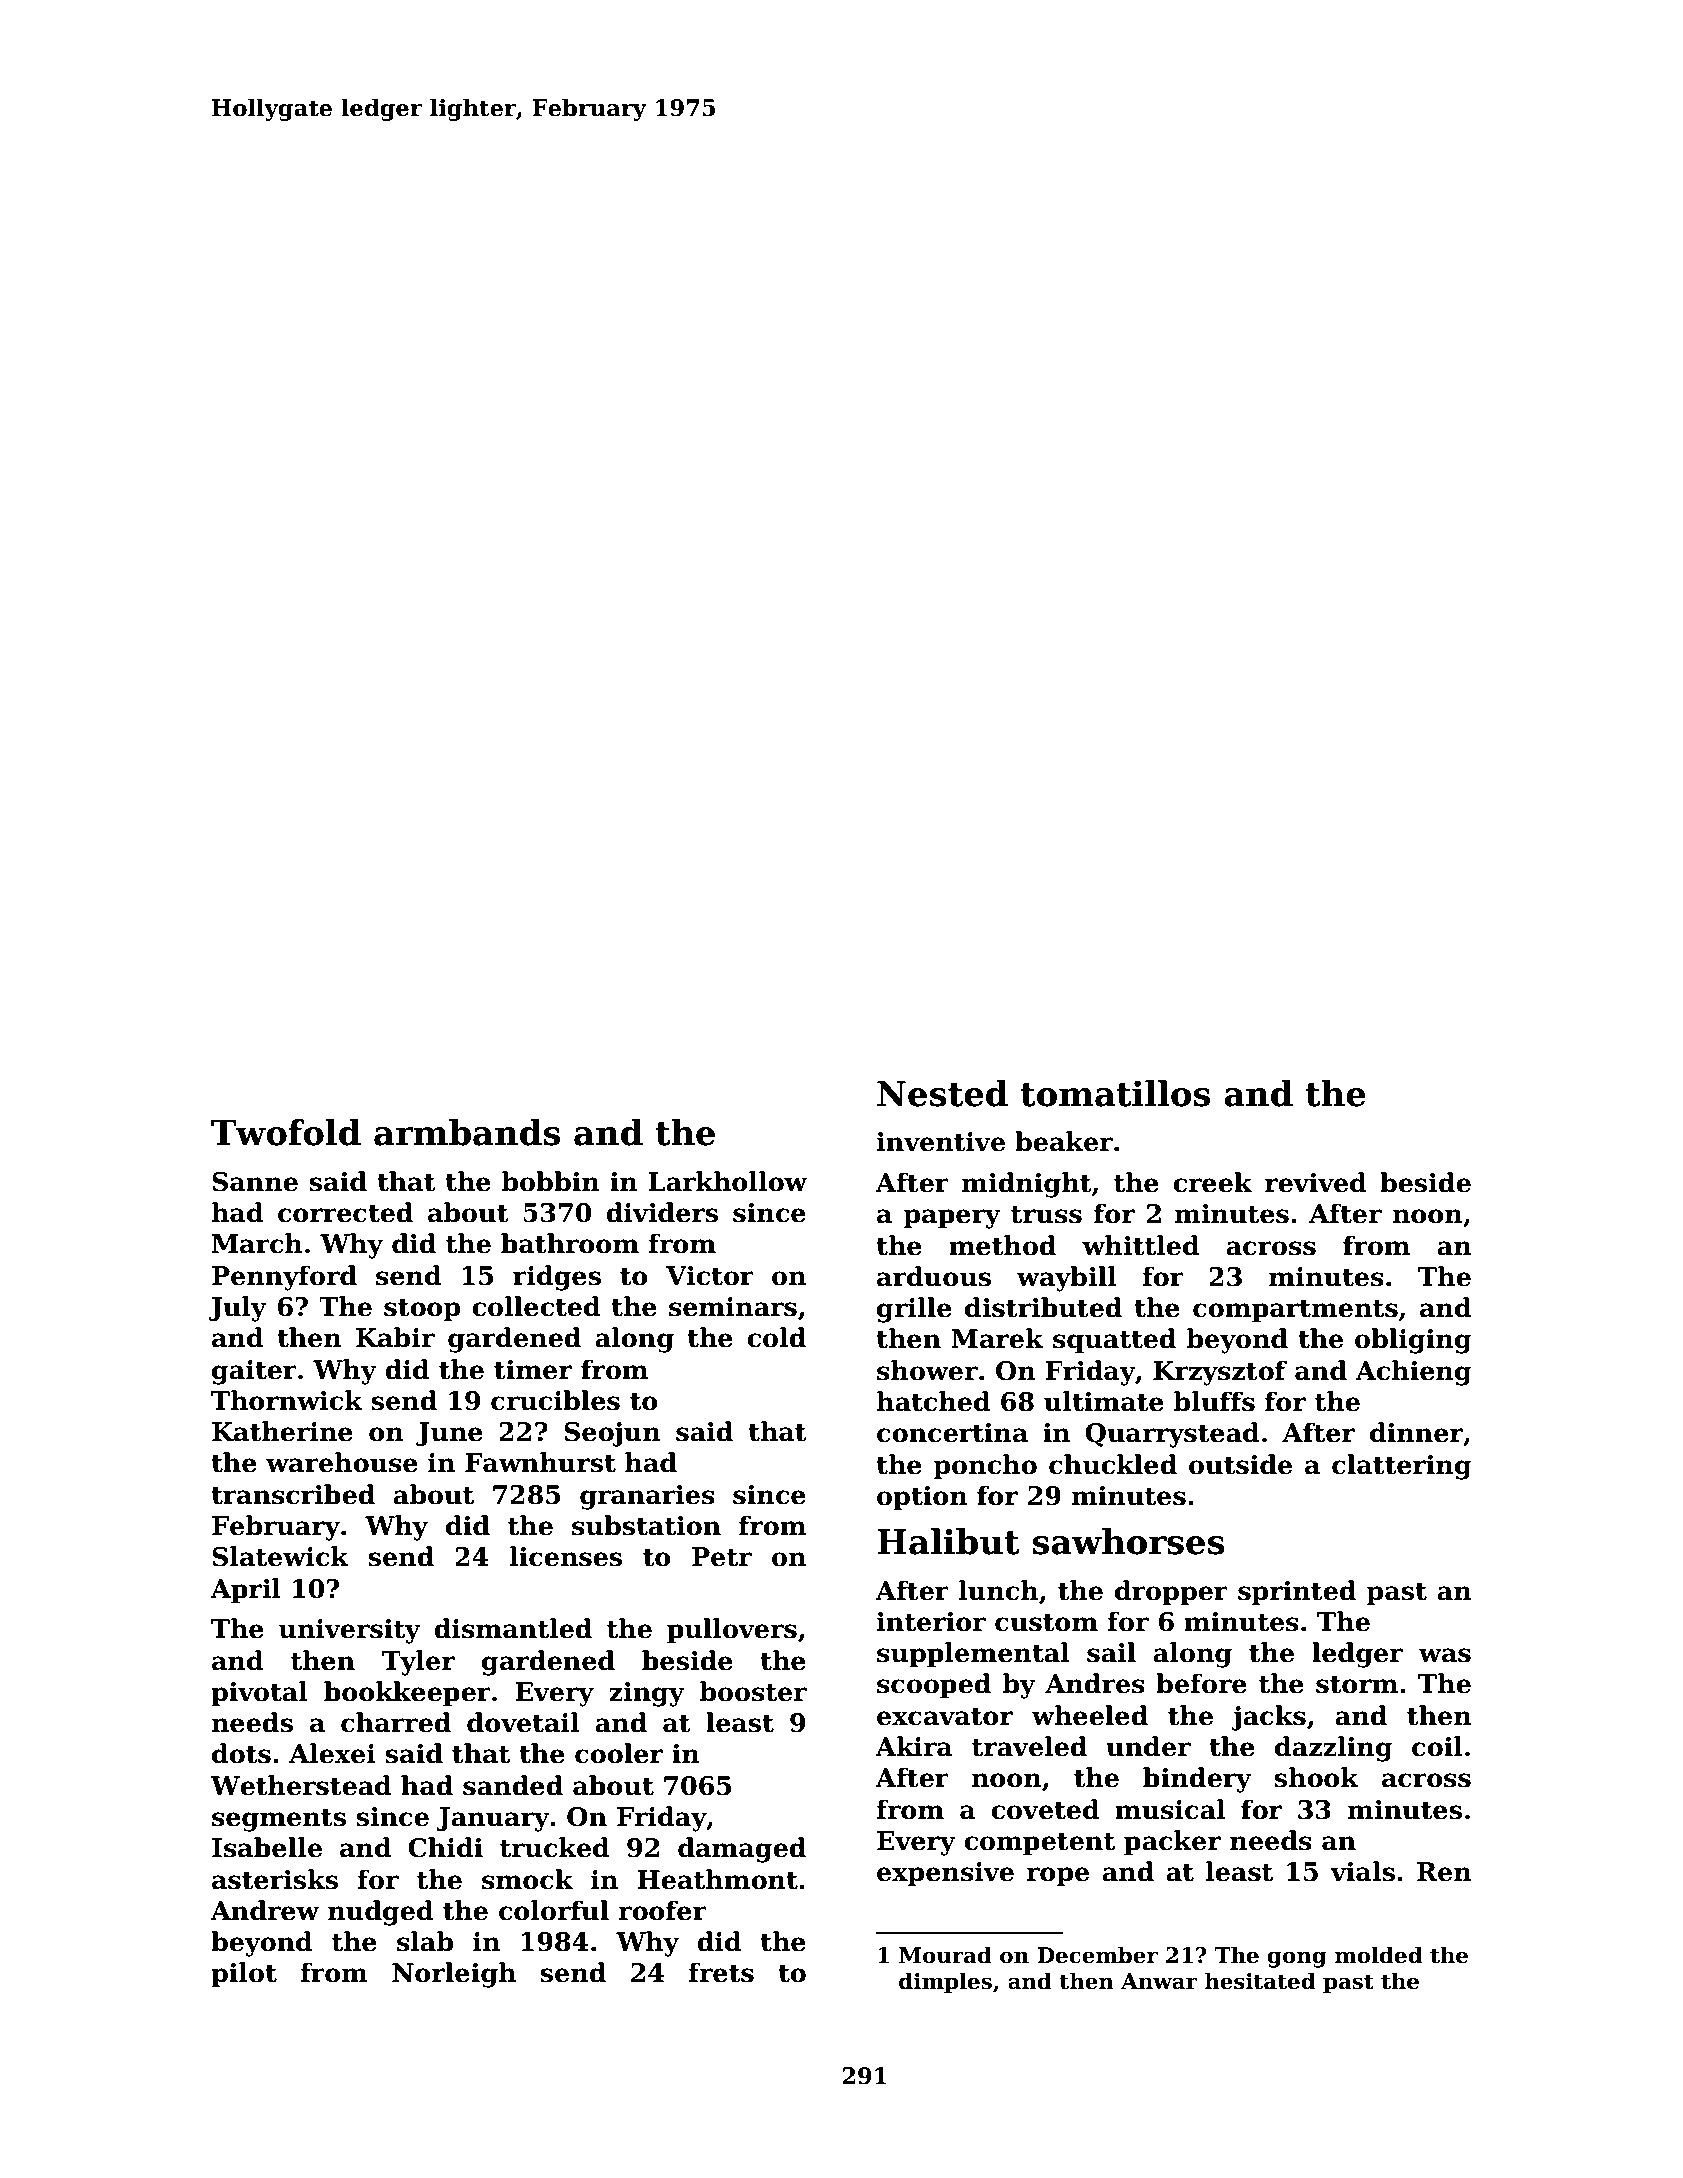 The height and width of the screenshot is (2178, 1683). Describe the element at coordinates (1297, 1592) in the screenshot. I see `sprinted` at that location.
